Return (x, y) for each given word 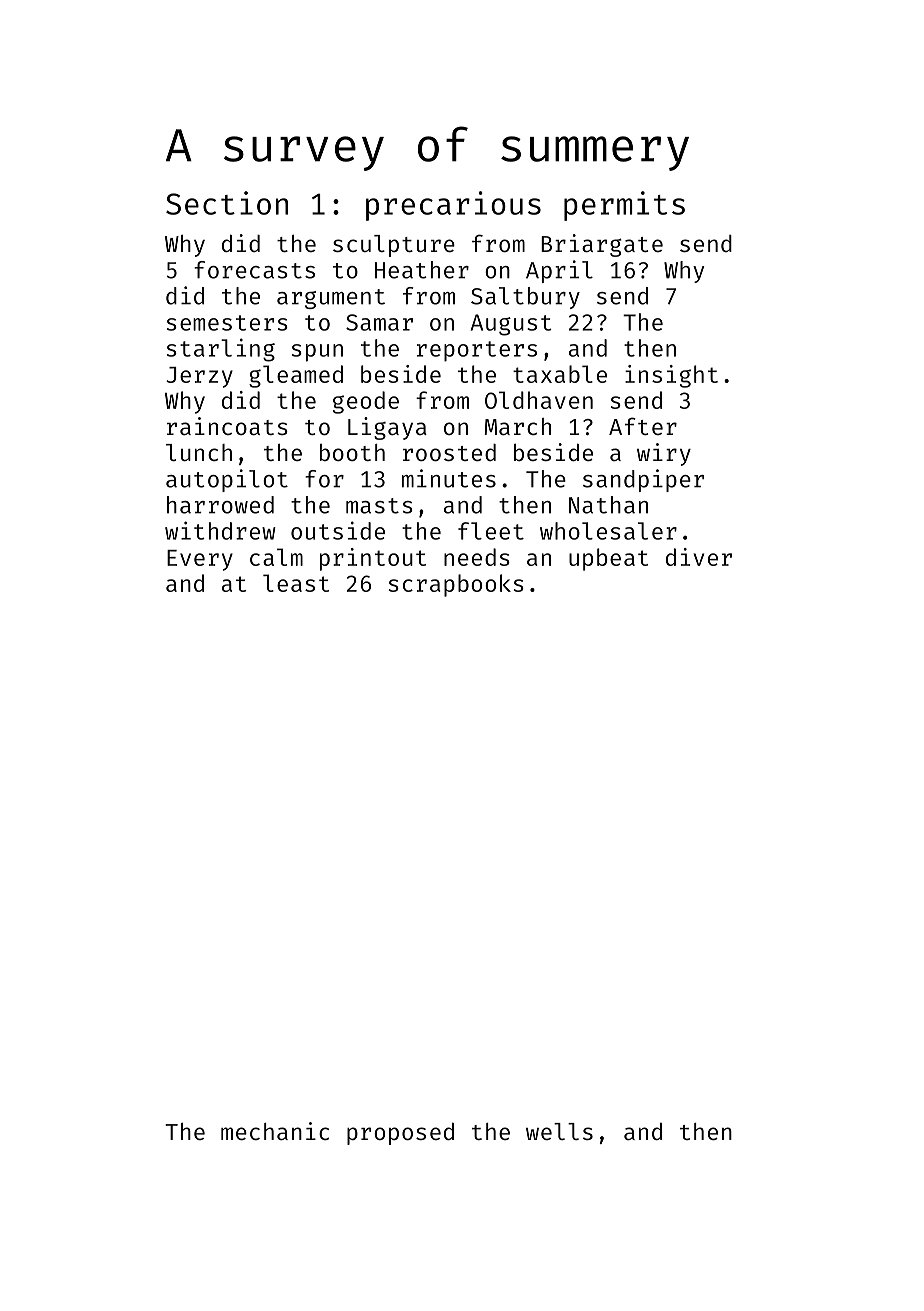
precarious (453, 206)
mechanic (275, 1131)
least (296, 583)
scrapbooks (456, 585)
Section (227, 203)
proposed (400, 1133)
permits (624, 206)
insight (671, 376)
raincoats (227, 426)
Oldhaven (539, 400)
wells (559, 1131)
